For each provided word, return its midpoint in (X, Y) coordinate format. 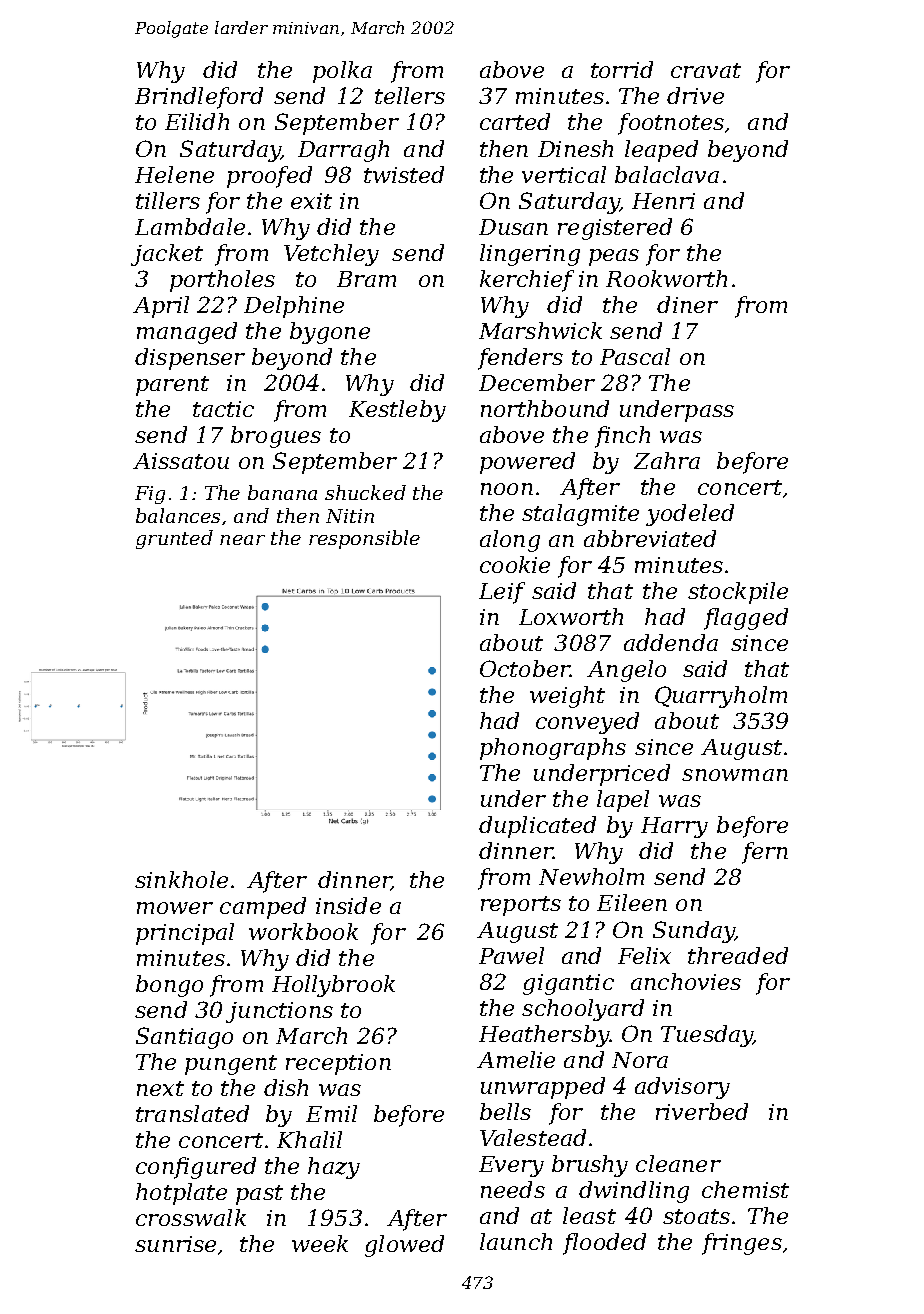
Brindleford (199, 98)
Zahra (667, 460)
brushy (590, 1166)
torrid (622, 69)
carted (515, 121)
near (242, 540)
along (510, 541)
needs (513, 1189)
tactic (223, 409)
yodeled (690, 515)
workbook (303, 931)
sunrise (175, 1244)
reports (521, 906)
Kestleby (397, 411)
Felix (644, 955)
